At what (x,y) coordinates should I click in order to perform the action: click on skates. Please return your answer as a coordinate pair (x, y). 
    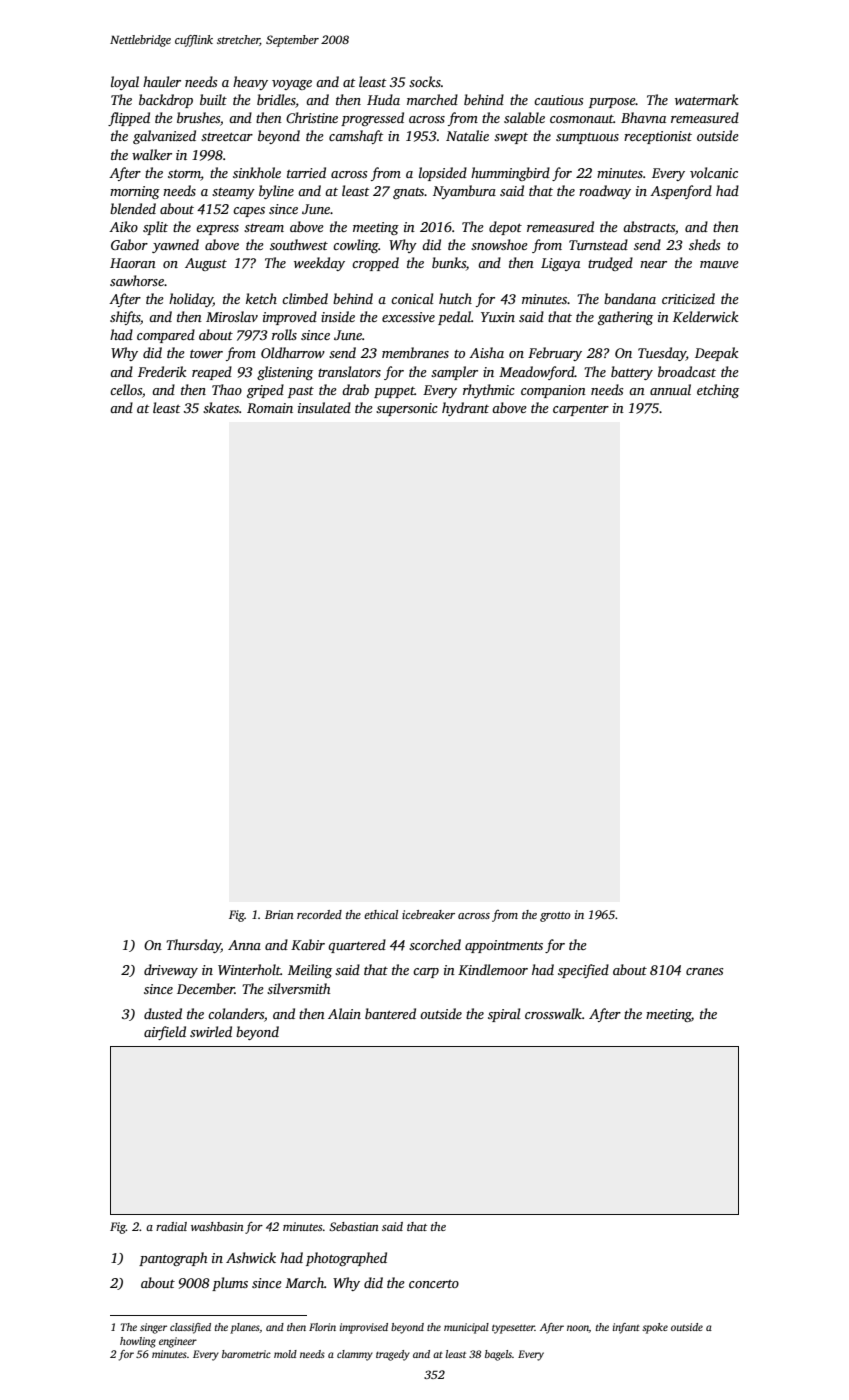
    Looking at the image, I should click on (221, 407).
